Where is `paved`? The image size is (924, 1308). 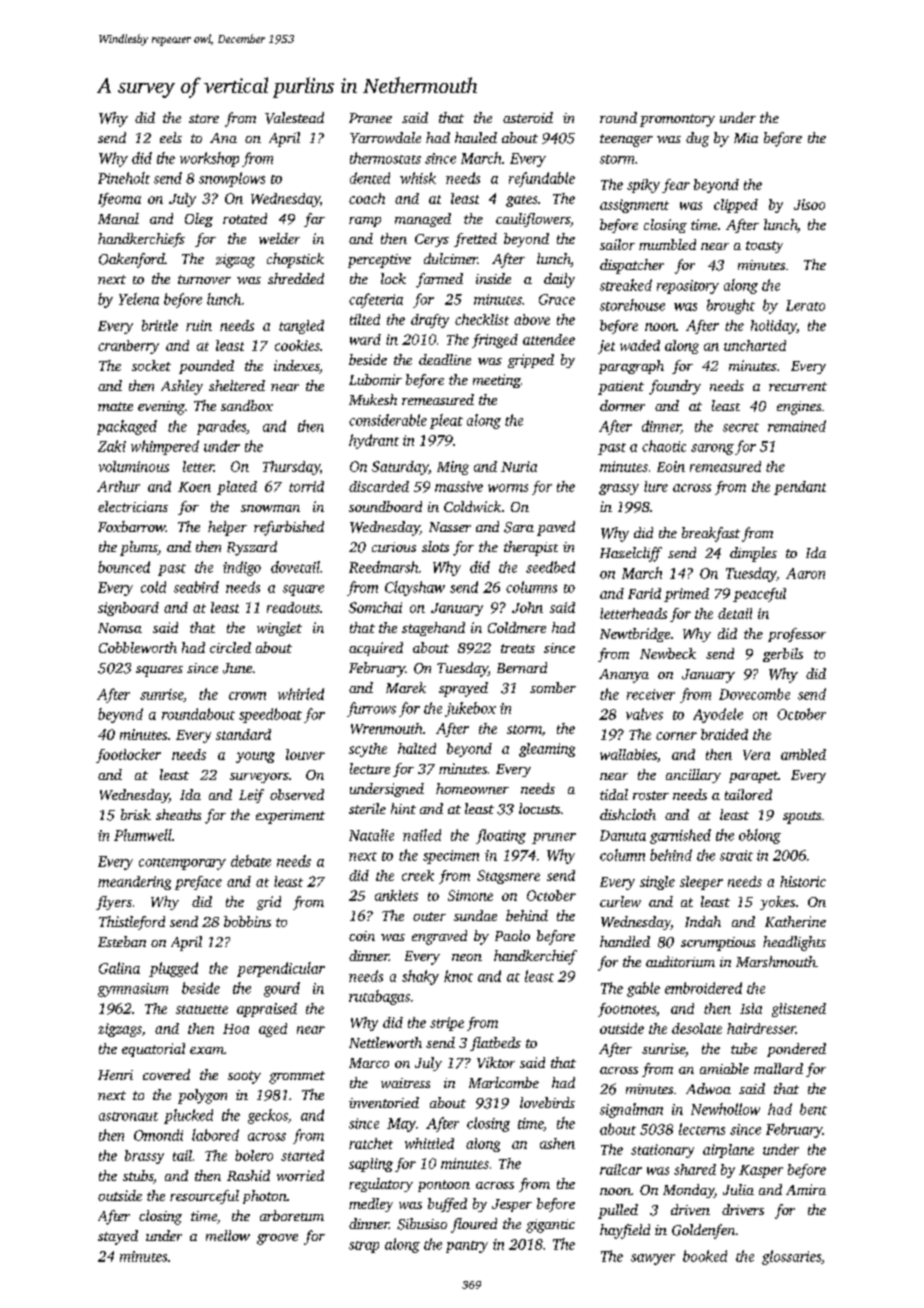 paved is located at coordinates (556, 528).
